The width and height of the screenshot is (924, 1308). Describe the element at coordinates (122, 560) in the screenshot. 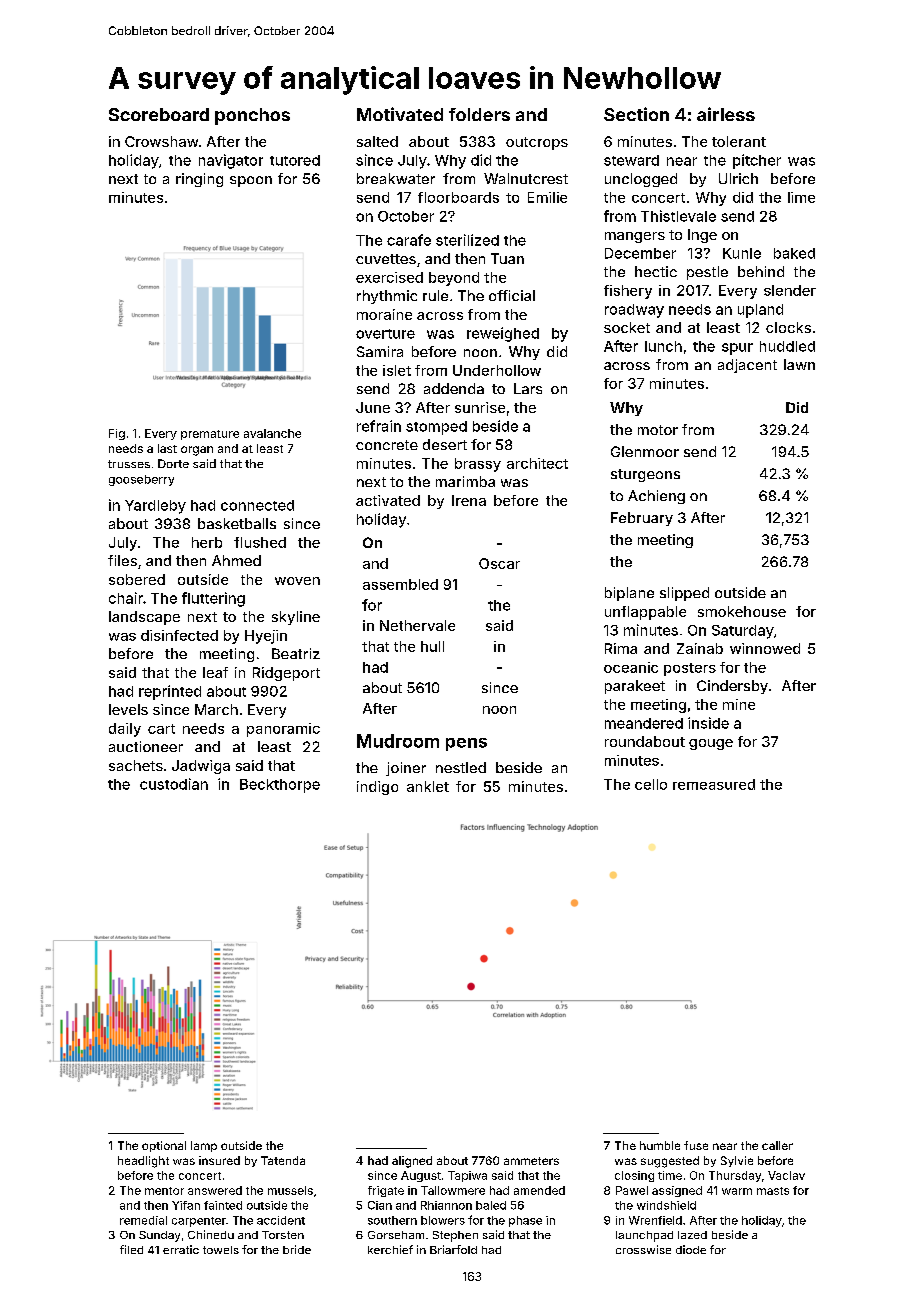

I see `files` at that location.
